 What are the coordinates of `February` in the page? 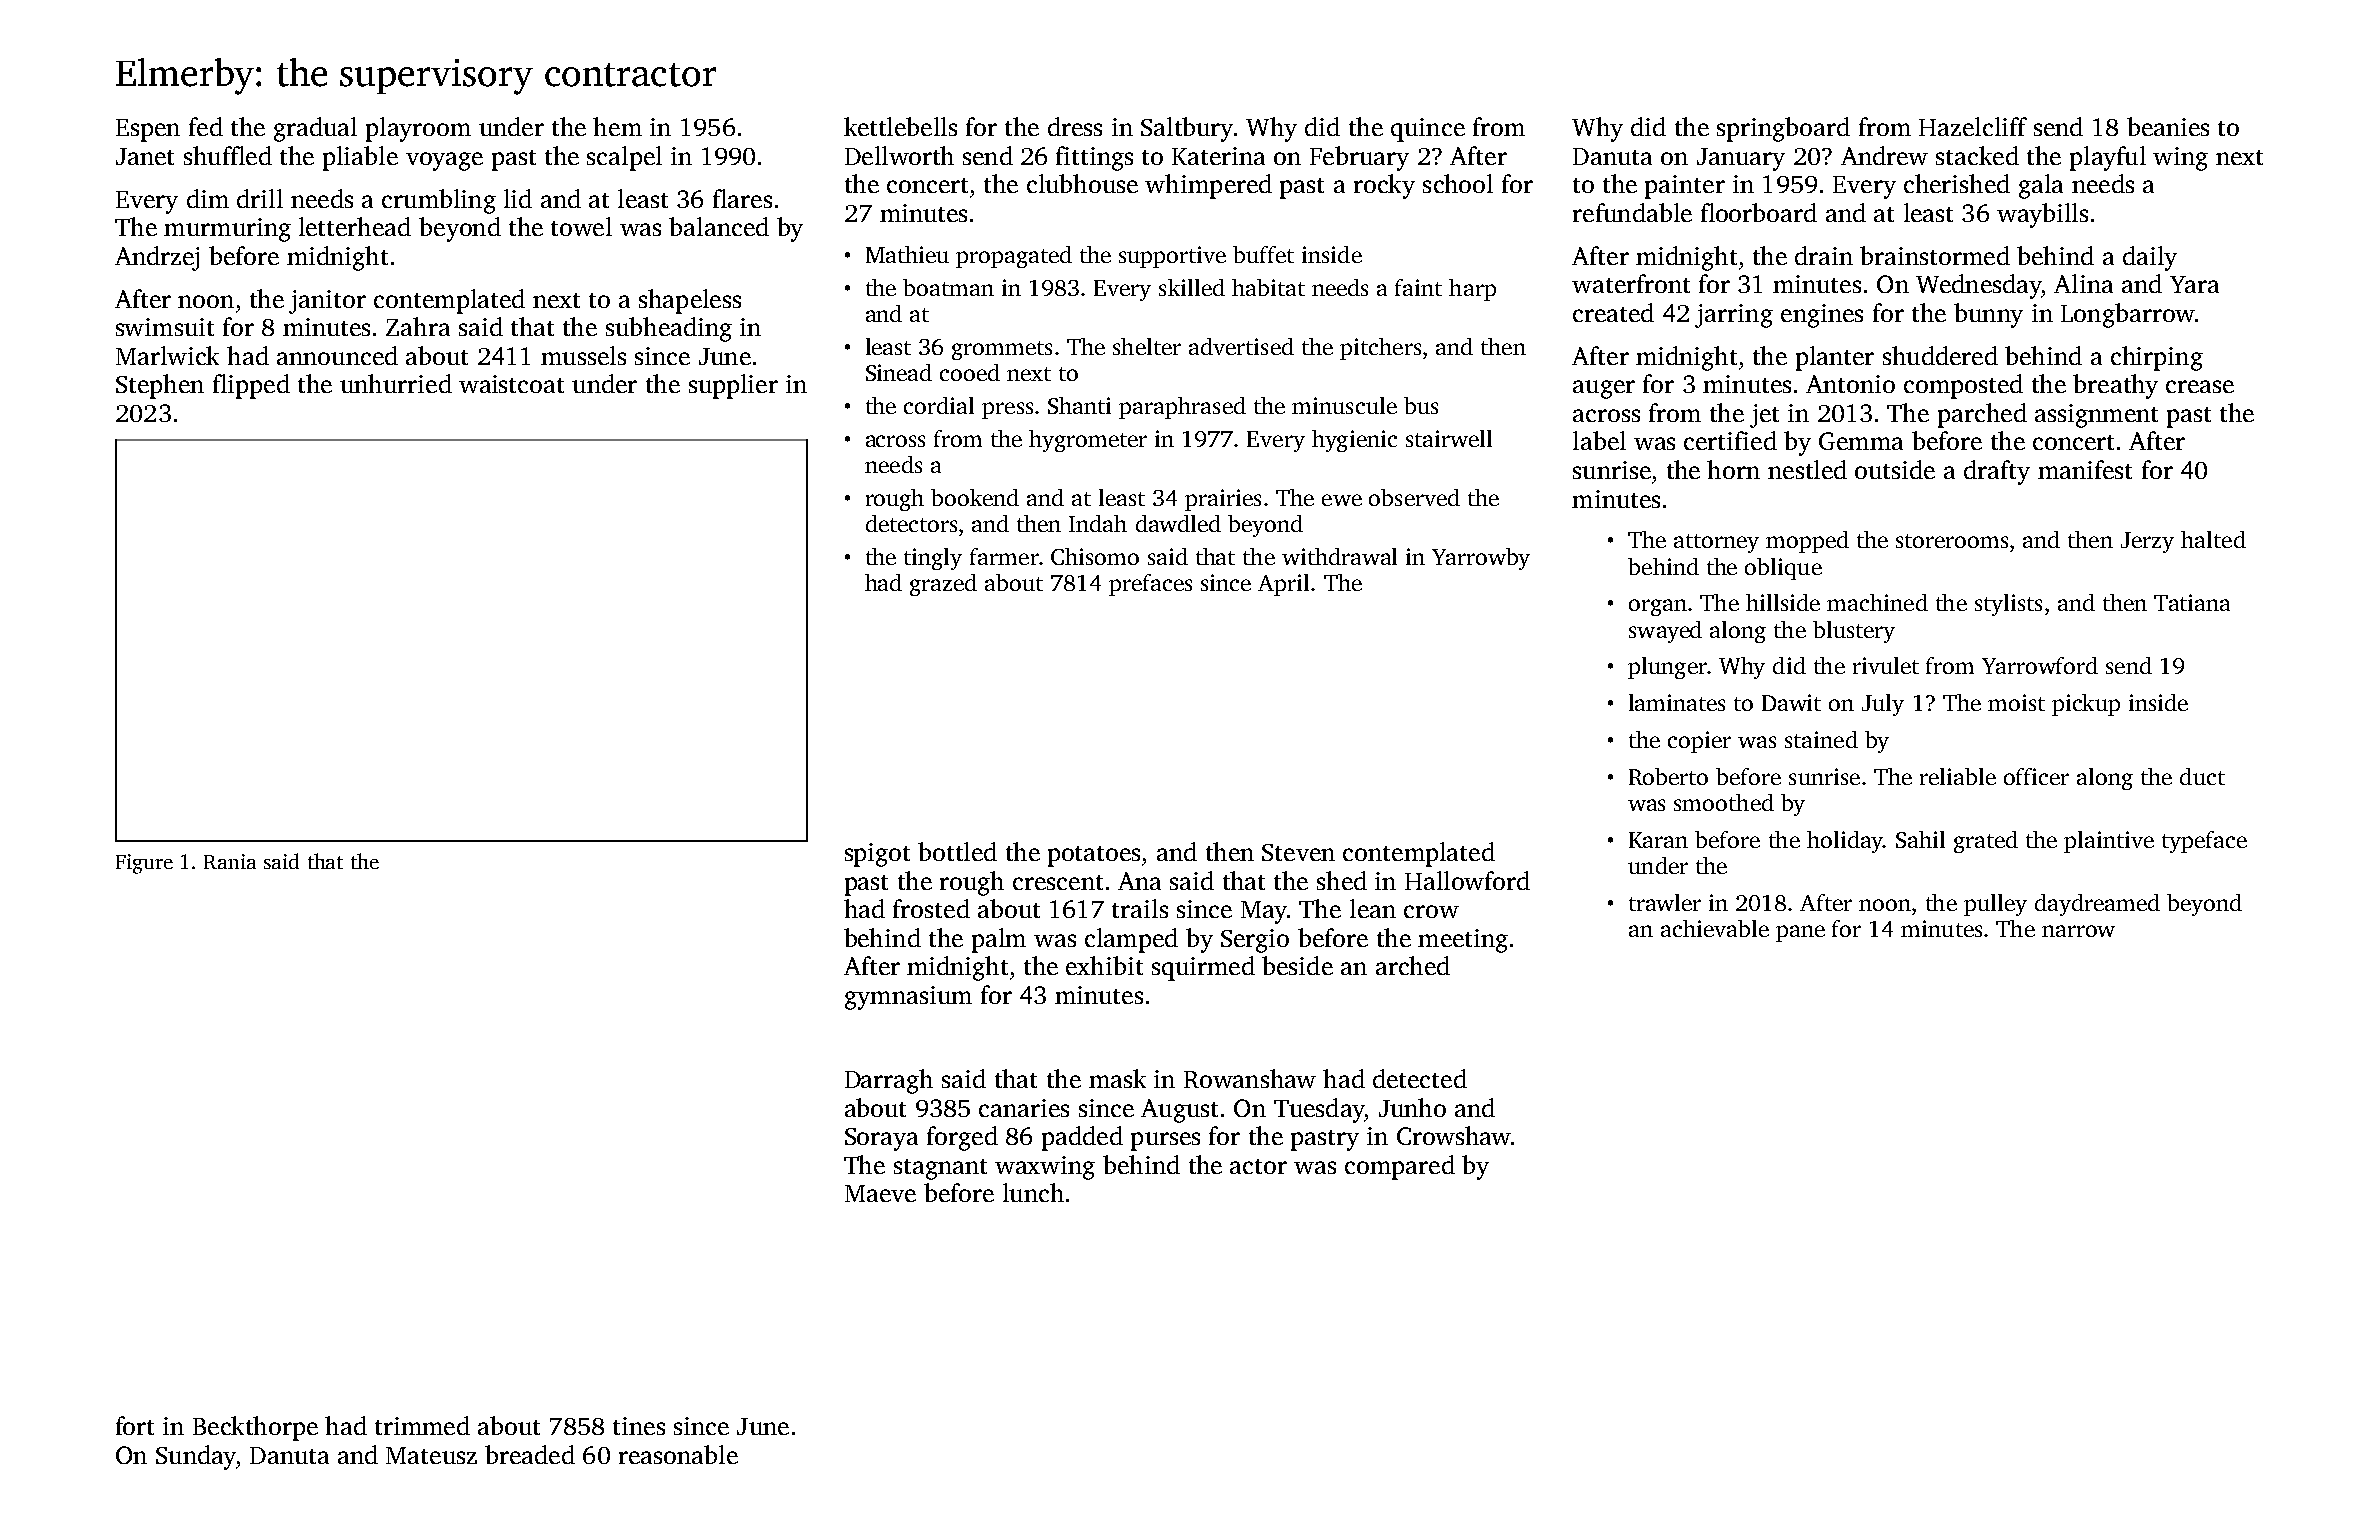 It's located at (1359, 158).
